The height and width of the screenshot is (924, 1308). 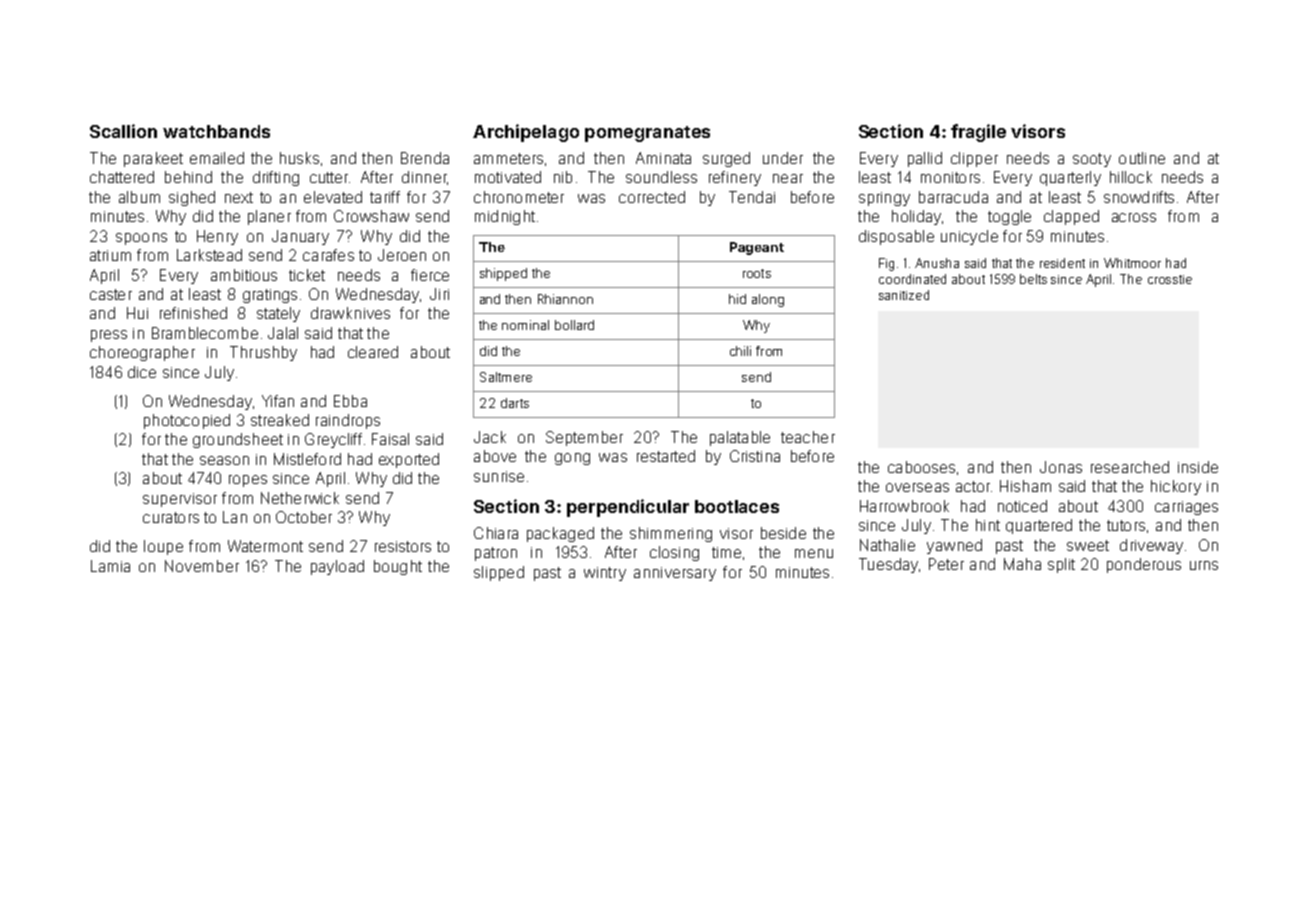 I want to click on watchbands, so click(x=216, y=131).
